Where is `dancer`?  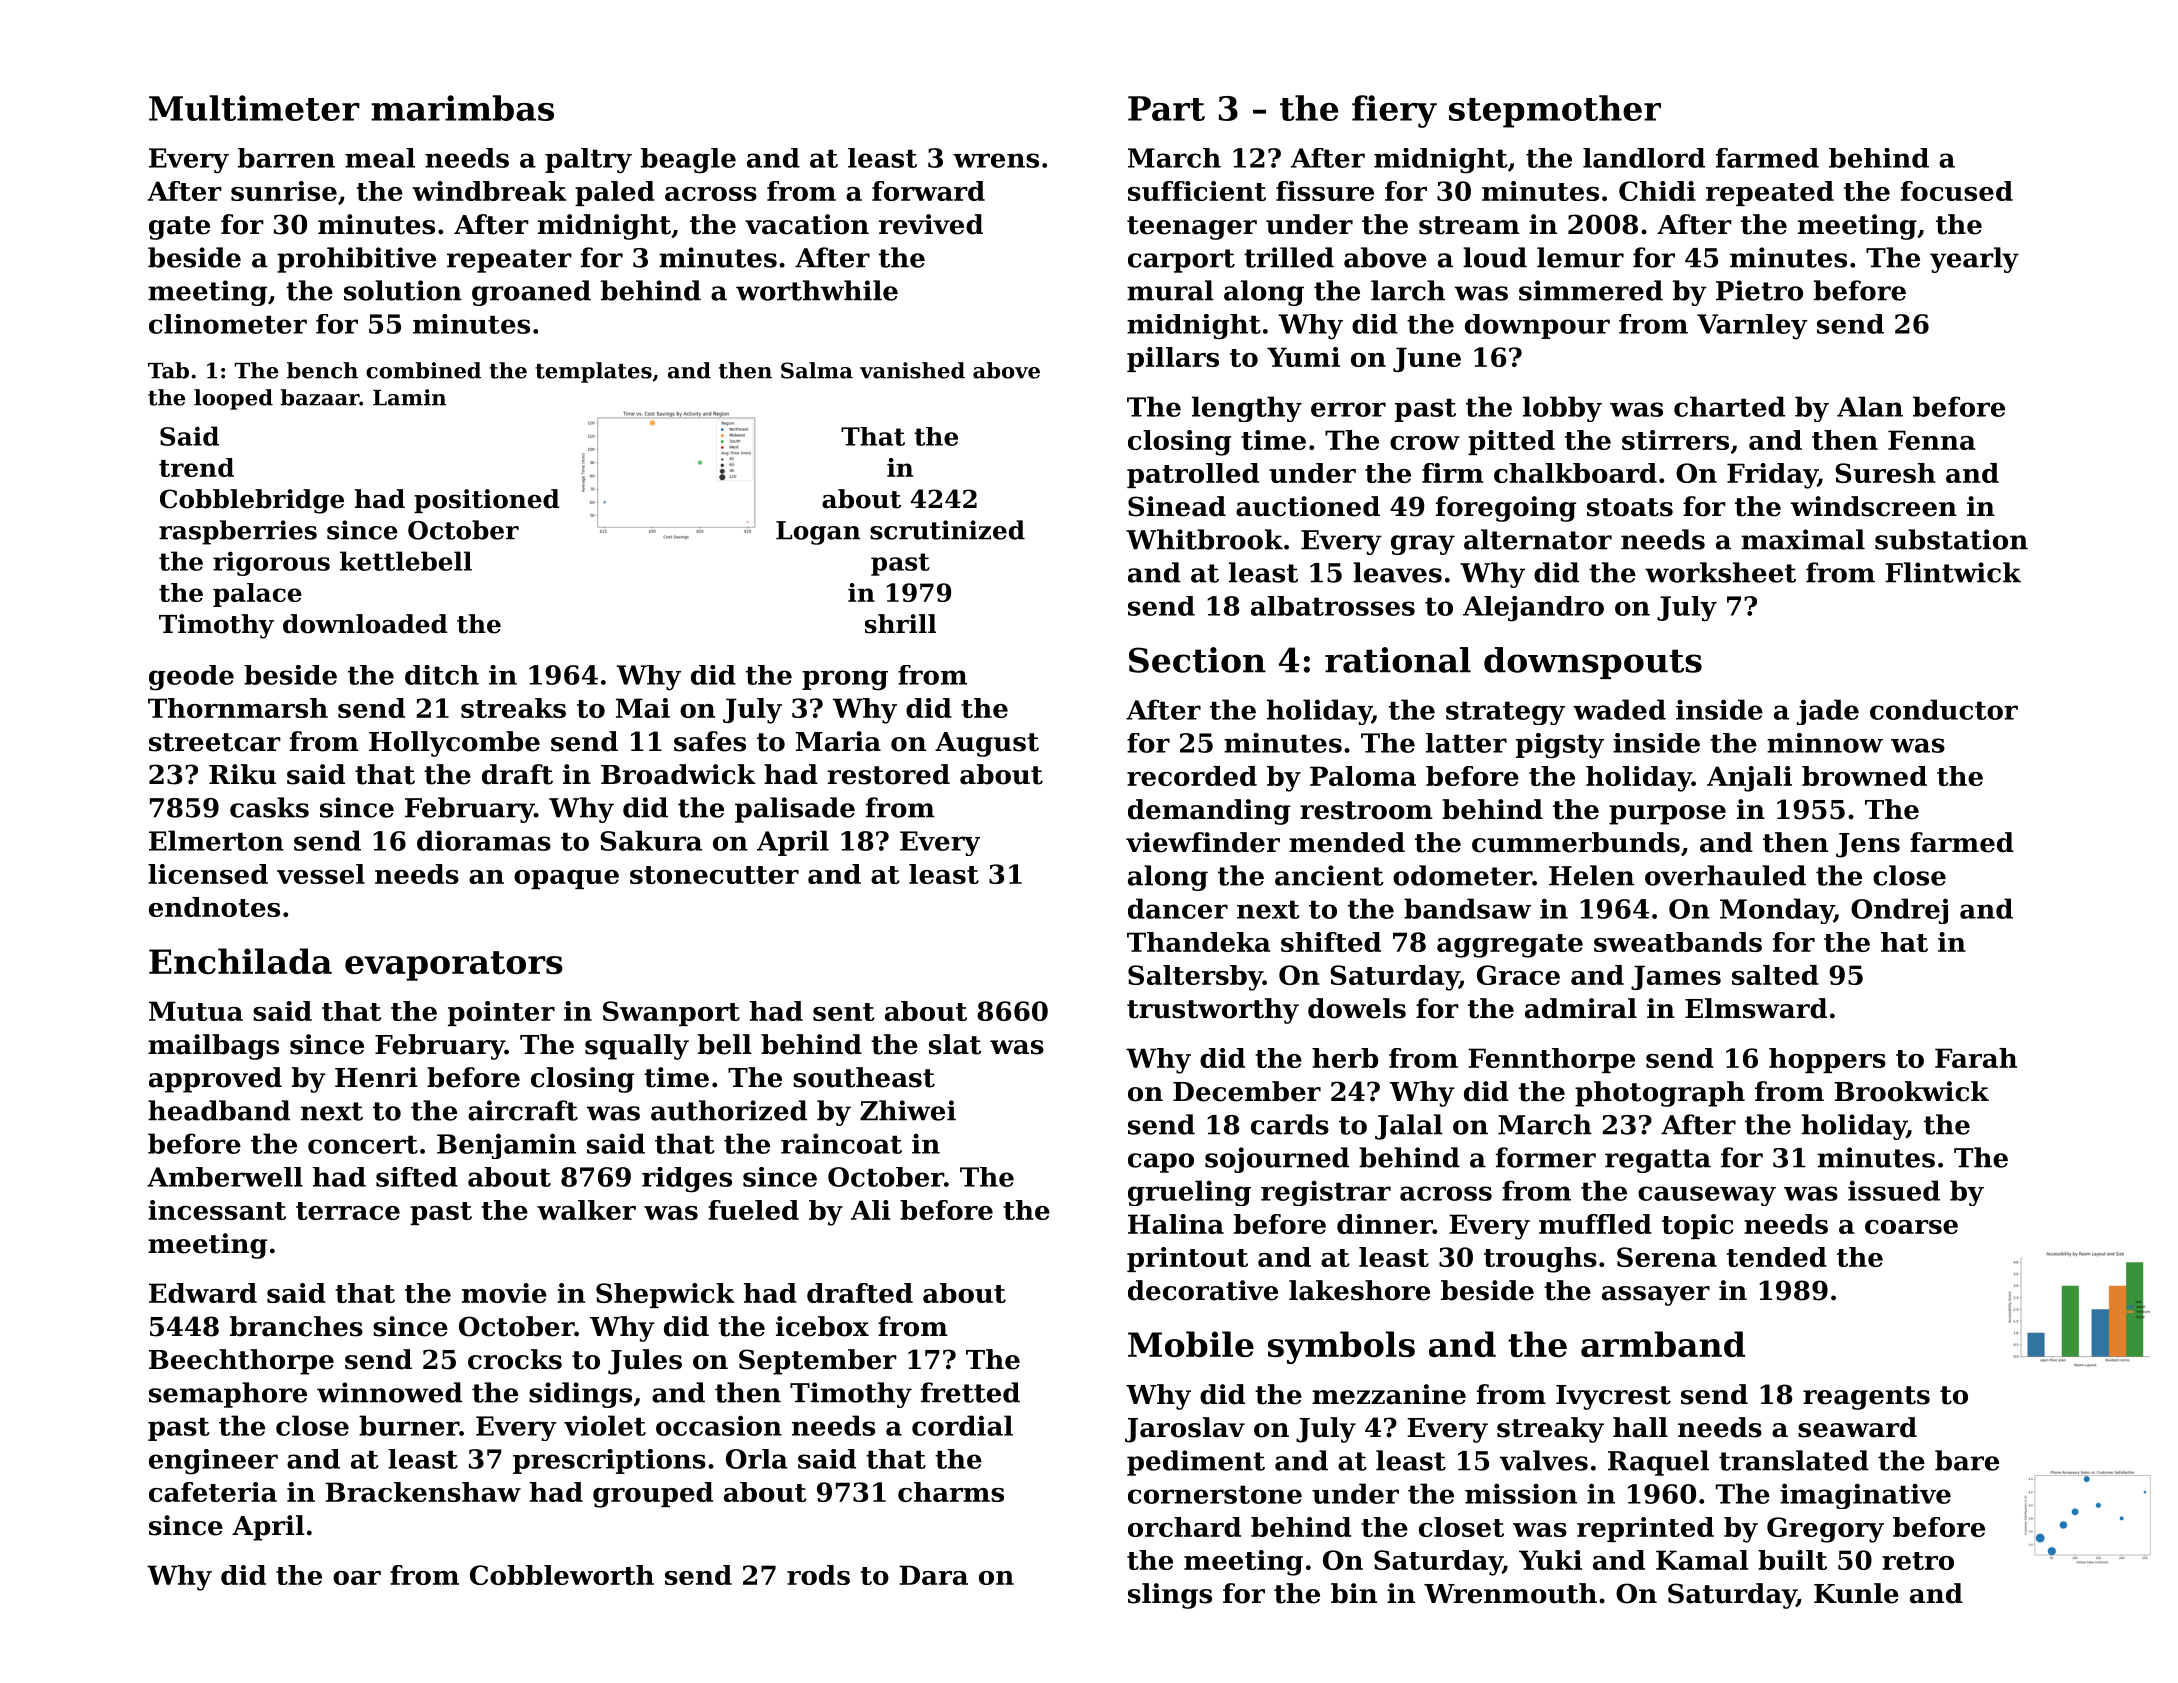 dancer is located at coordinates (1178, 908).
